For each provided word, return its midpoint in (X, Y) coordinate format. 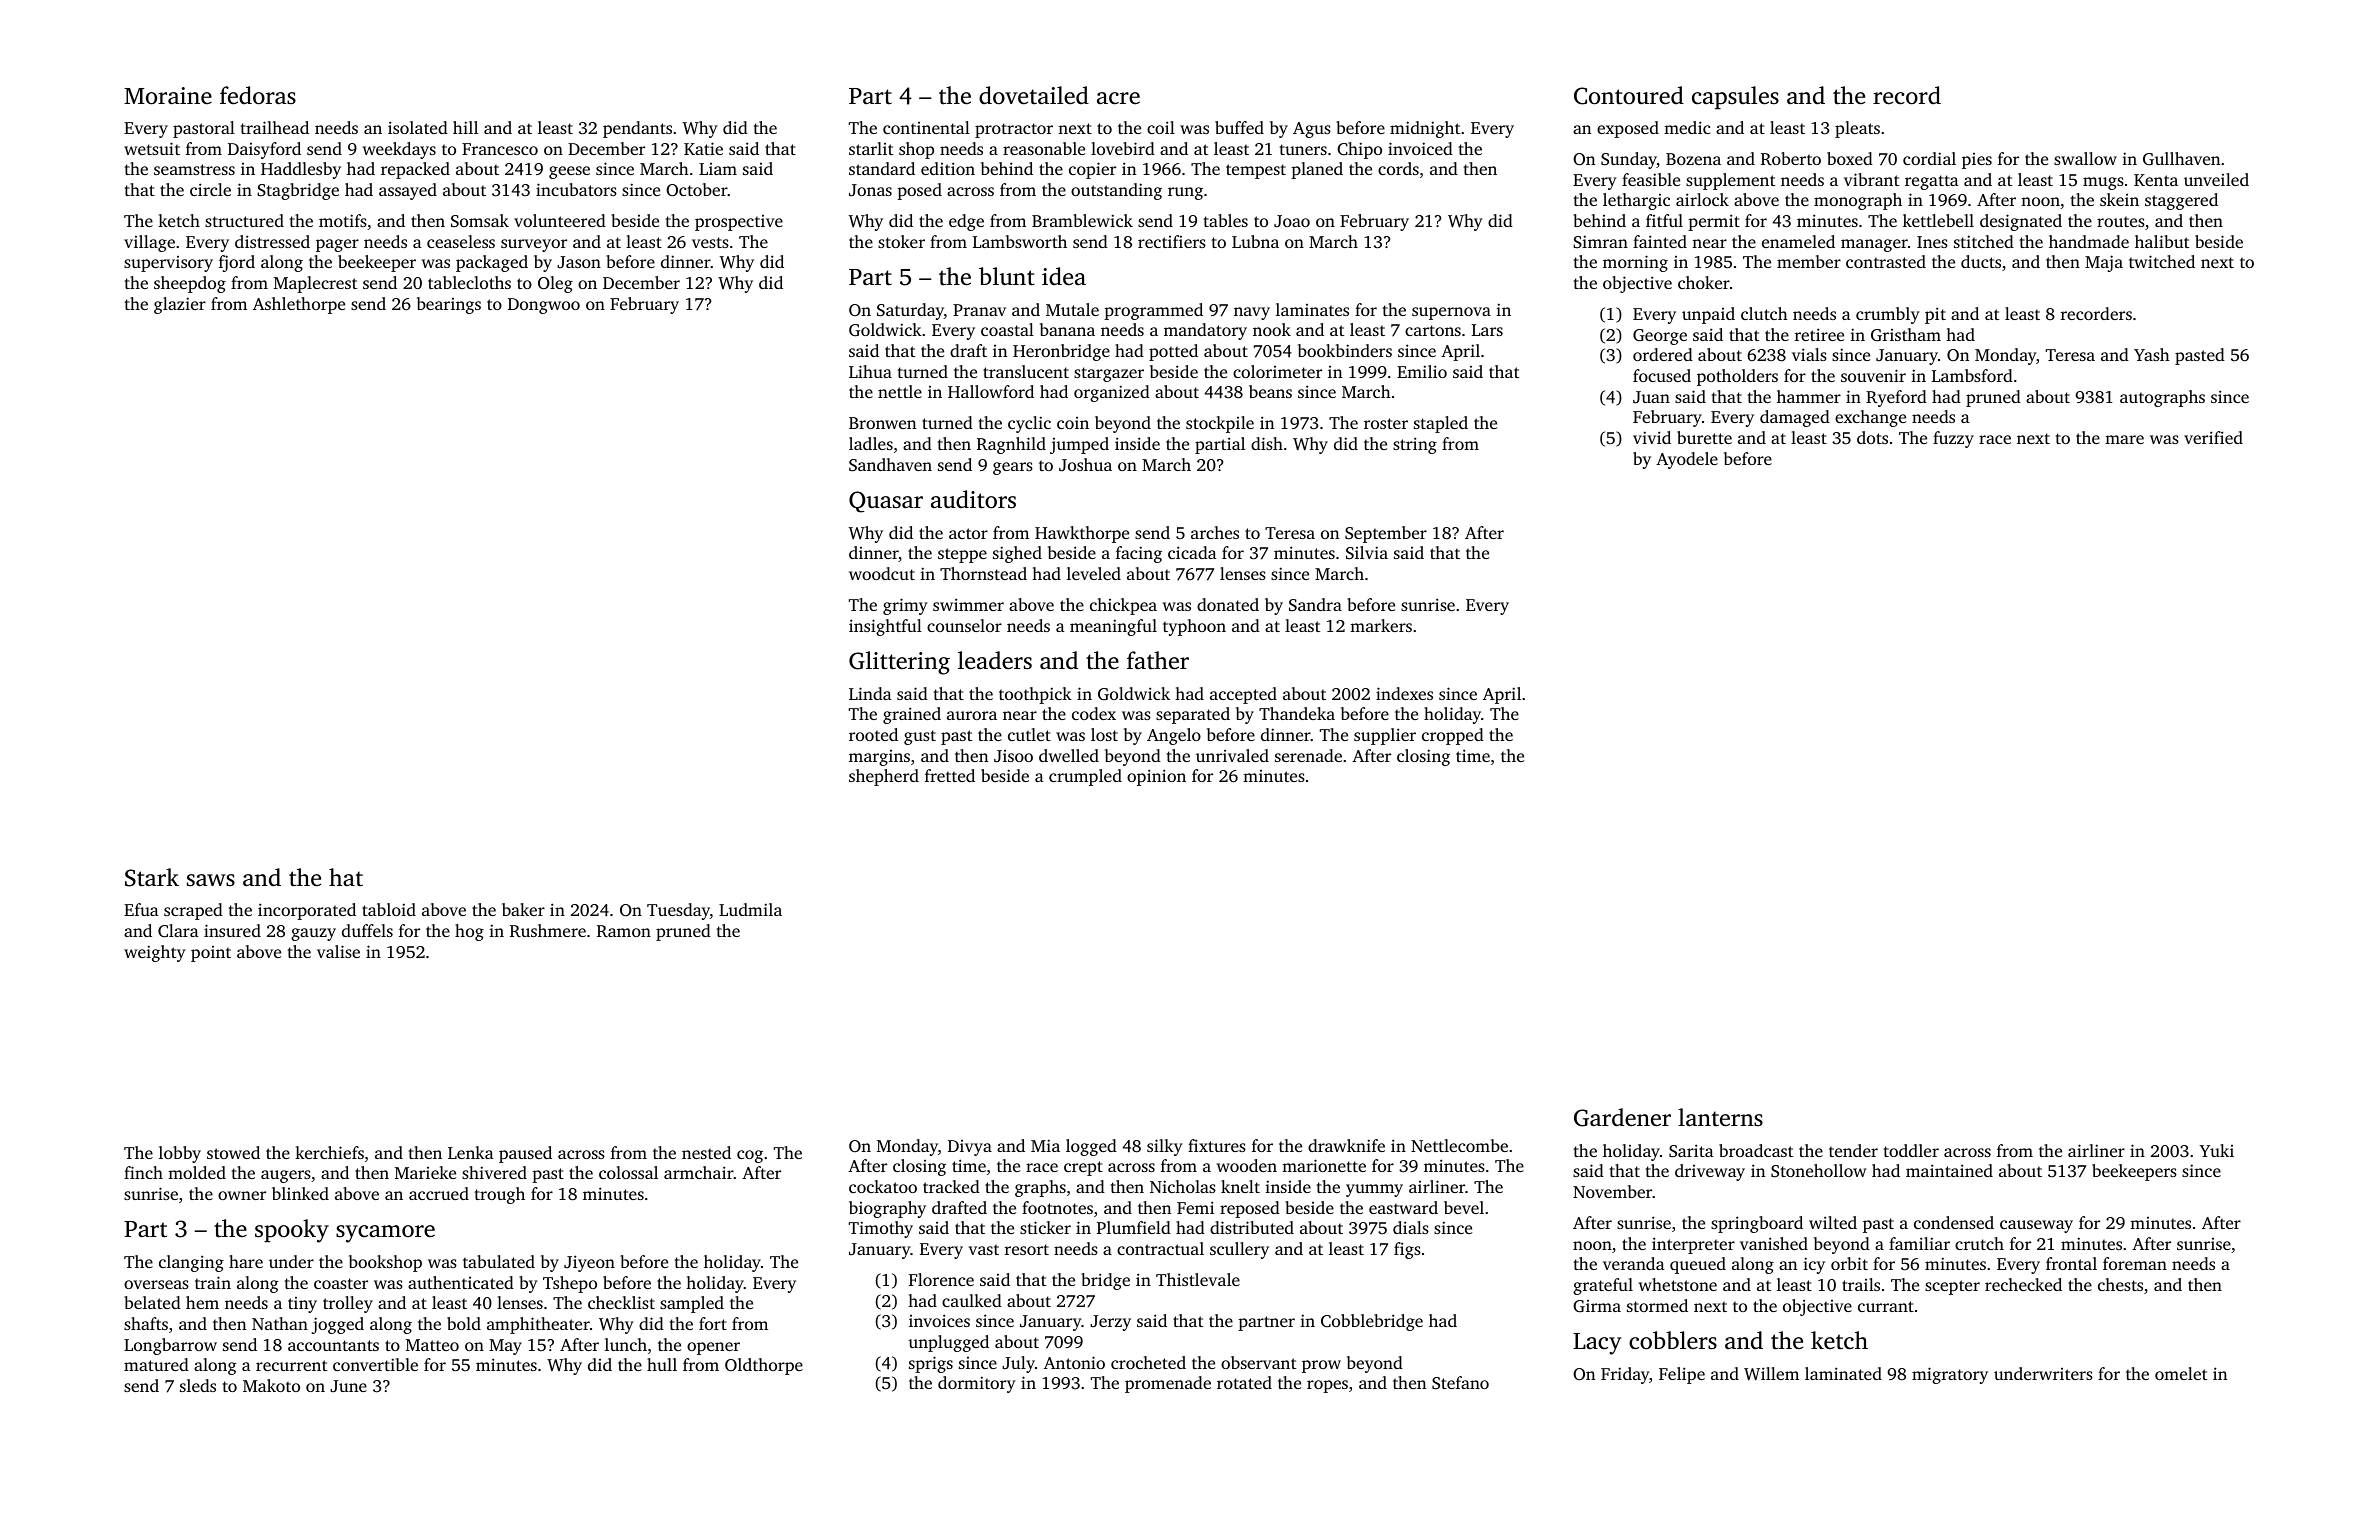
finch (143, 1172)
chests (2120, 1284)
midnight (1425, 129)
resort (1027, 1249)
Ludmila (750, 909)
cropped (1453, 736)
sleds (198, 1385)
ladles (871, 443)
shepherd (884, 777)
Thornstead (983, 573)
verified (2213, 437)
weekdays (399, 150)
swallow (2085, 158)
